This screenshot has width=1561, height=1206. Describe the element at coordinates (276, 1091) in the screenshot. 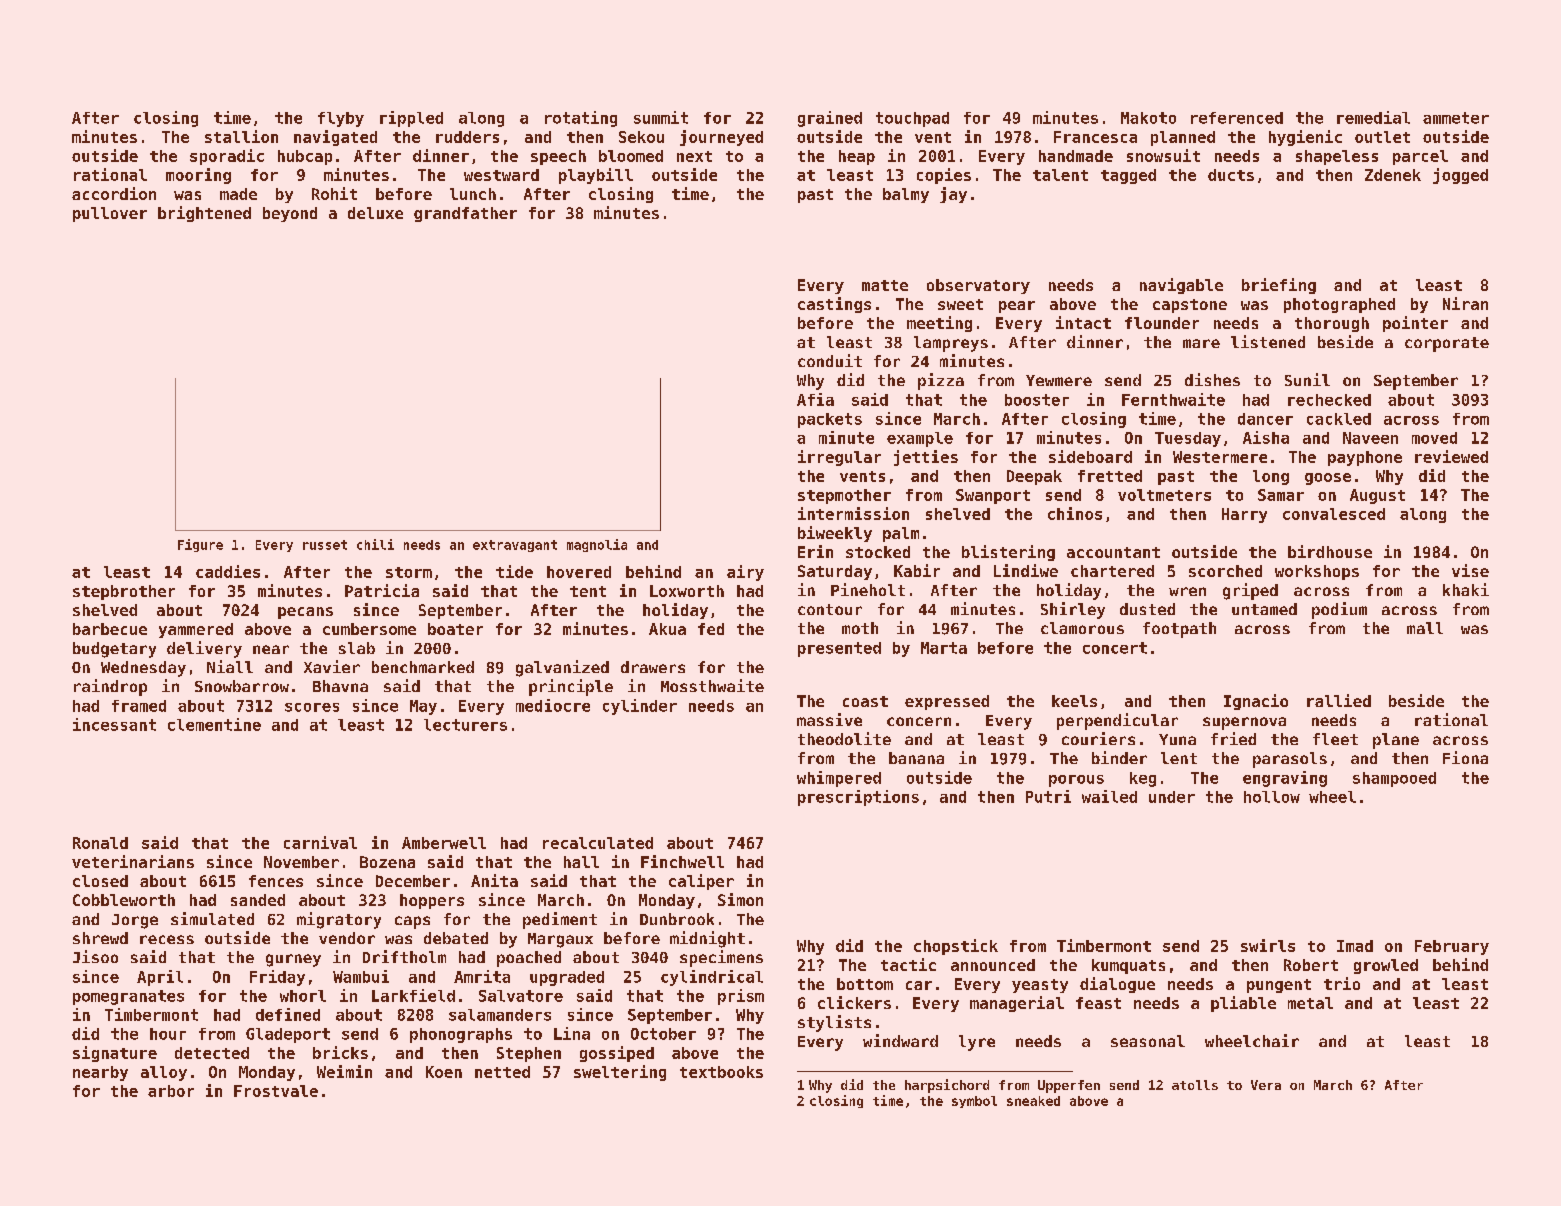

I see `Frostvale` at that location.
